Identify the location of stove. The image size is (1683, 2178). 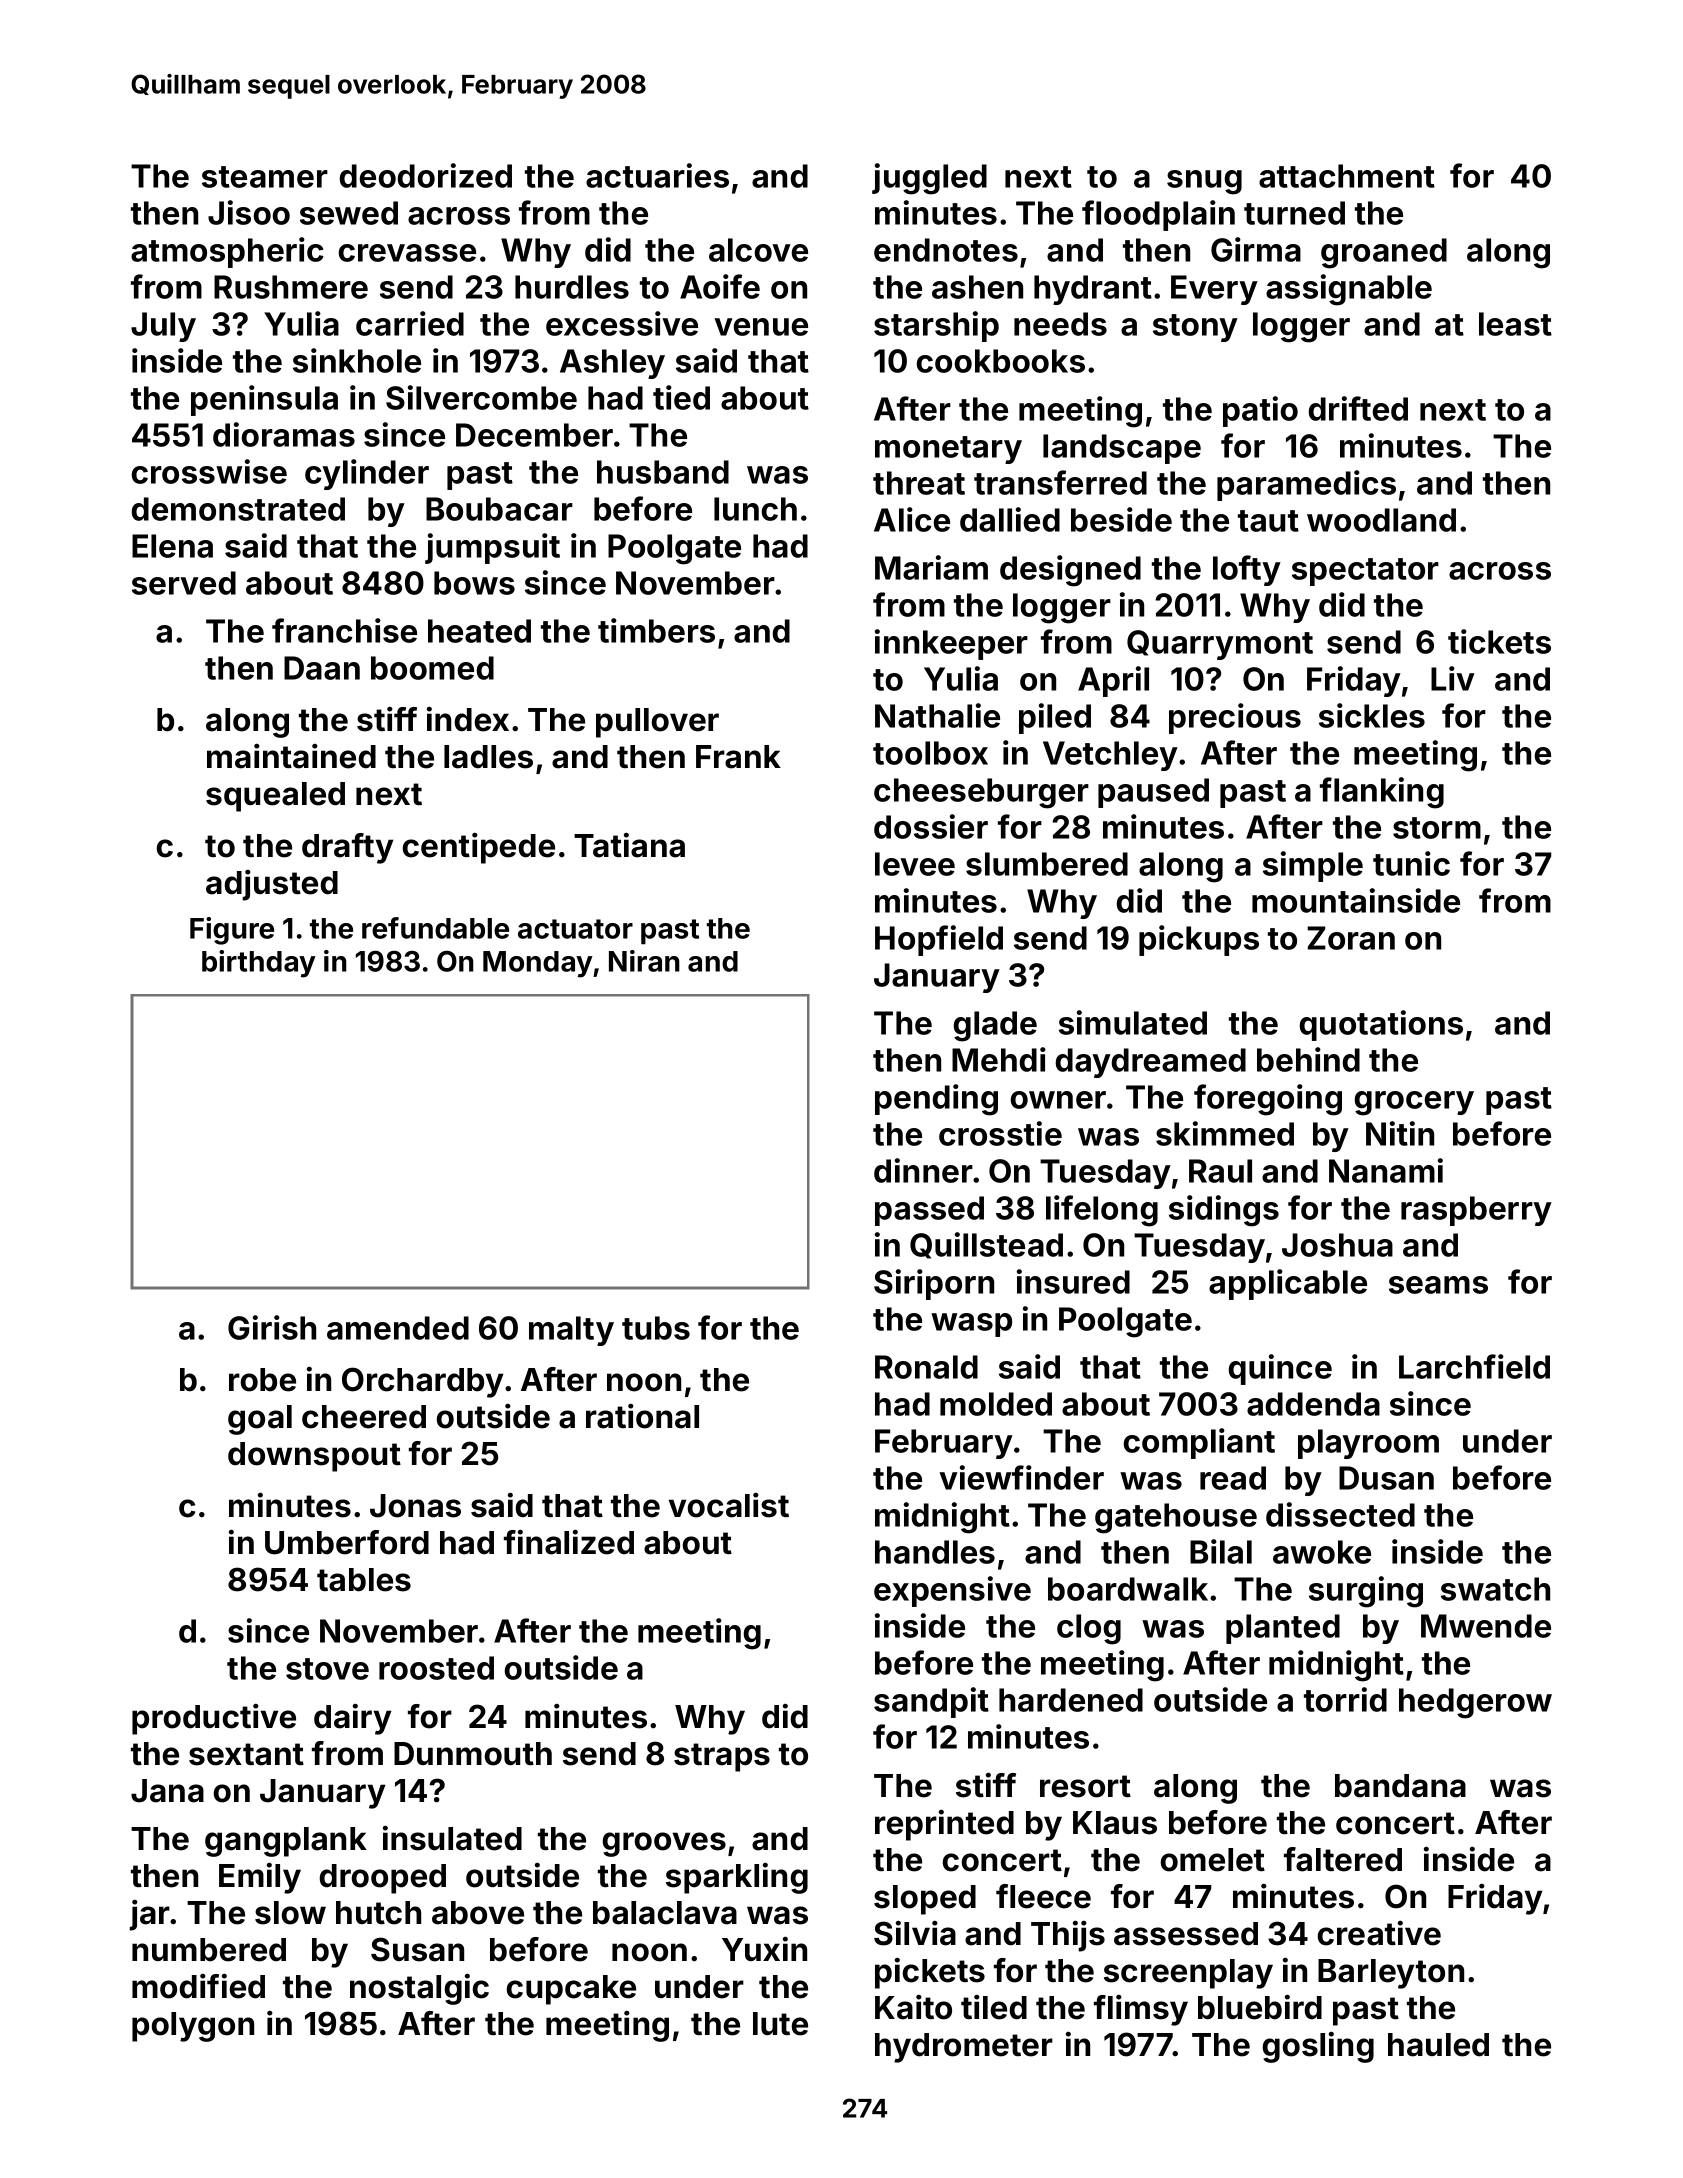
(327, 1669).
